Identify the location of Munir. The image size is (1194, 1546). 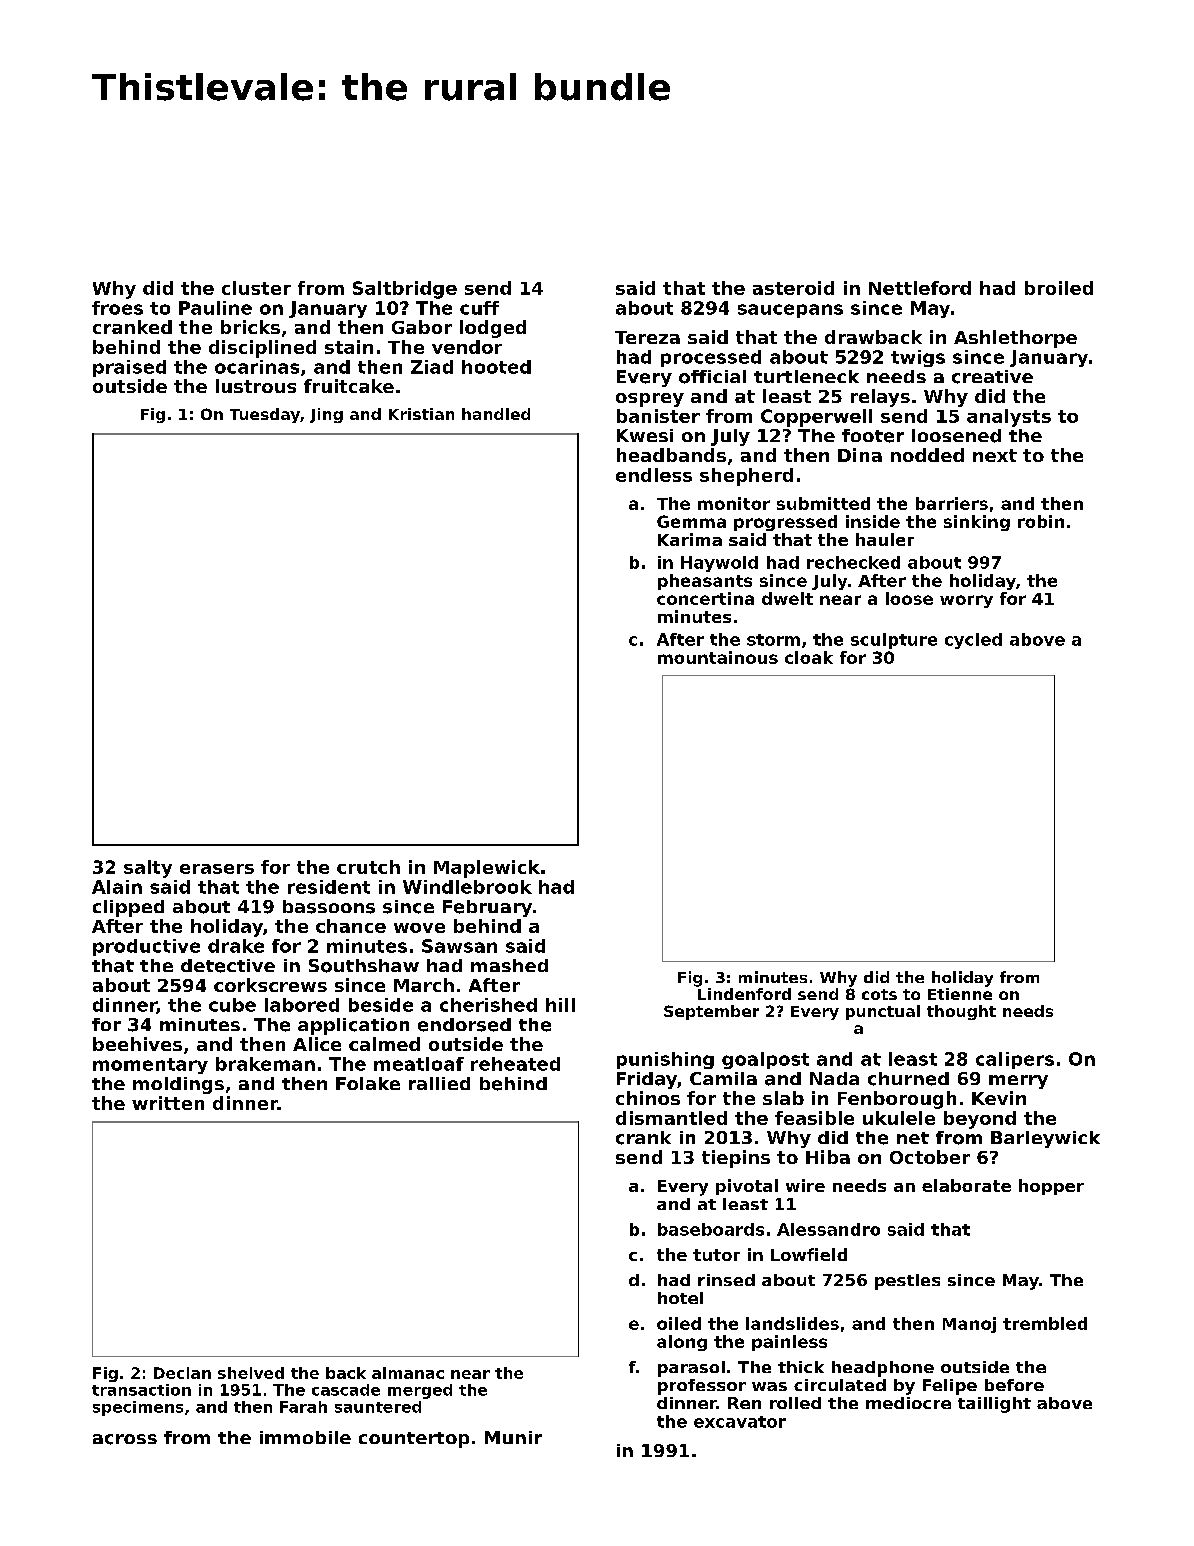
(513, 1437).
